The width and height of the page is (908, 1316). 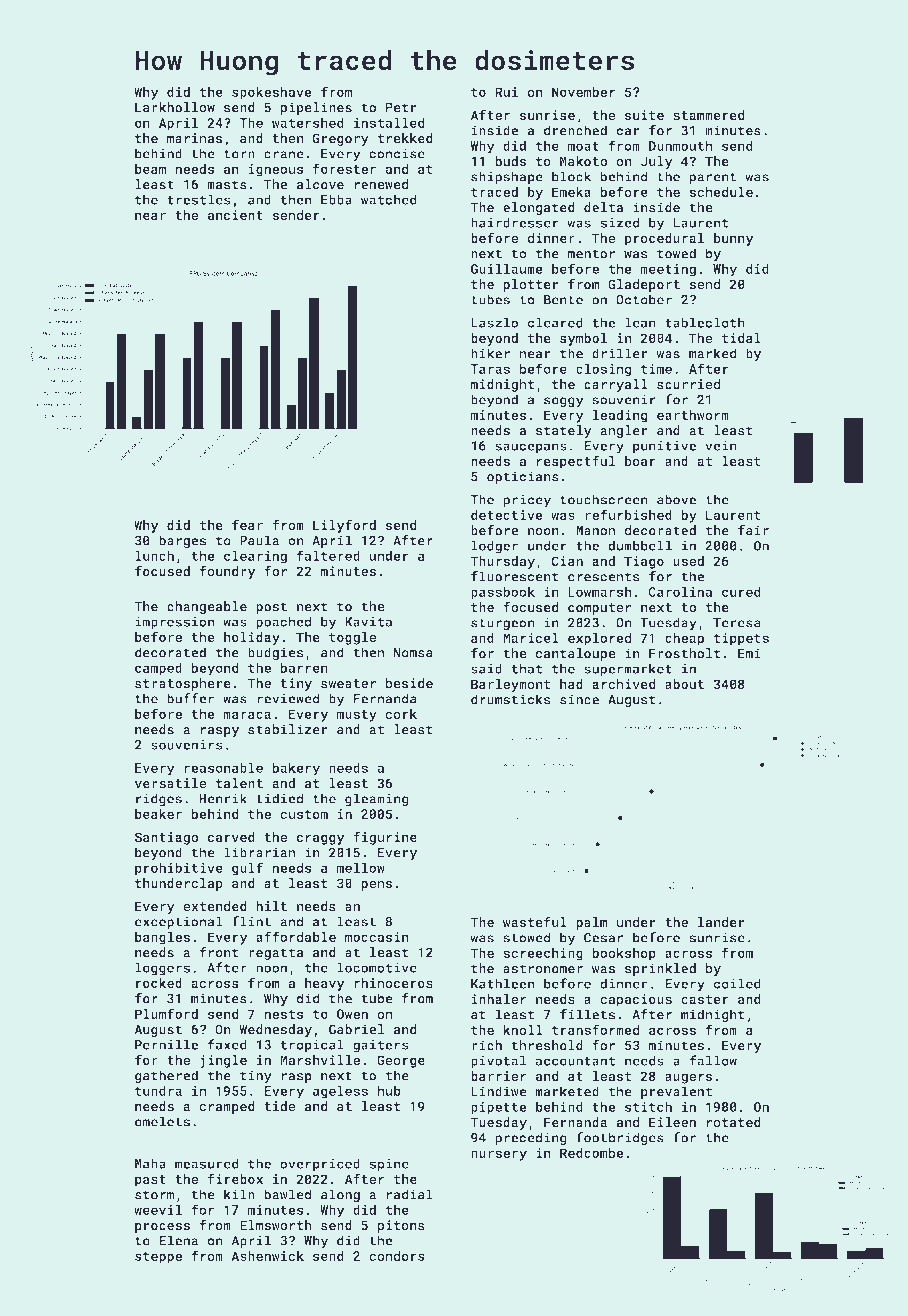 I want to click on stammered, so click(x=709, y=115).
